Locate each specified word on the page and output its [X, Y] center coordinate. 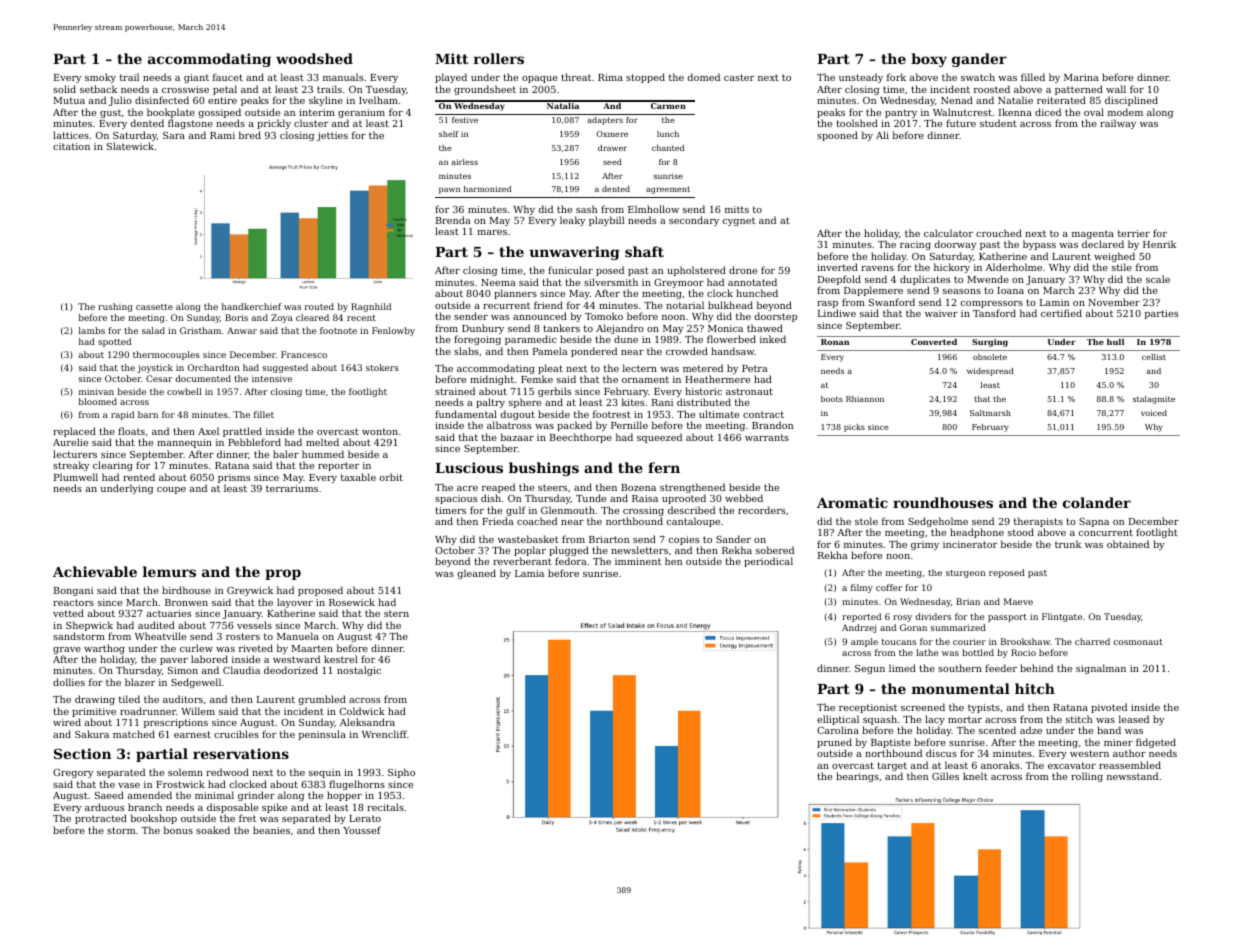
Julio [120, 101]
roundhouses [943, 502]
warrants [767, 437]
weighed [1114, 257]
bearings [857, 777]
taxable [358, 477]
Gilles [945, 776]
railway [1118, 124]
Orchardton [213, 367]
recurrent [506, 305]
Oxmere [612, 134]
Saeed [109, 795]
